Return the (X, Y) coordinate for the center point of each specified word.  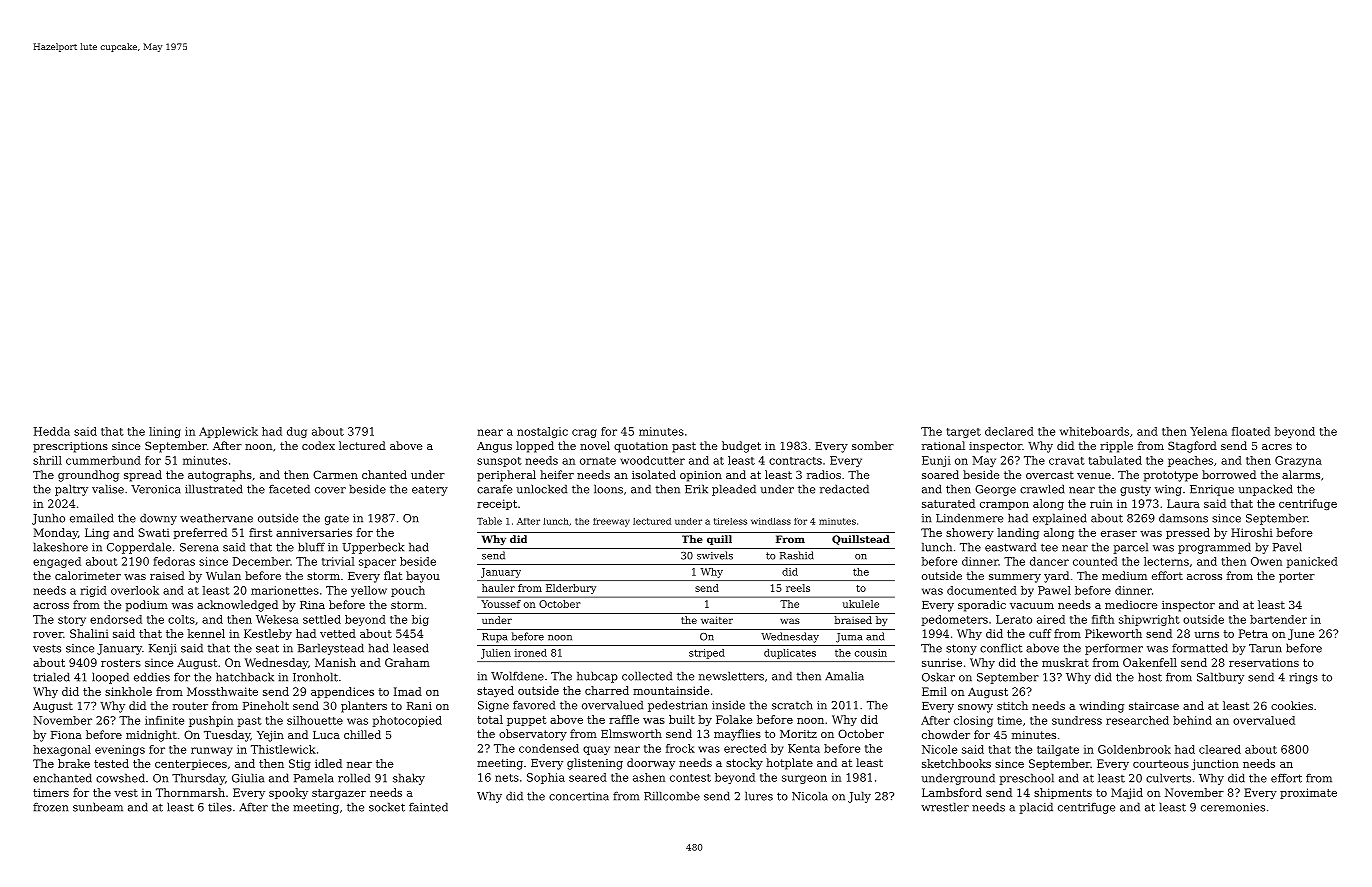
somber (873, 445)
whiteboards (1094, 431)
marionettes (285, 590)
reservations (1264, 662)
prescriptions (70, 447)
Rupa (494, 638)
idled (328, 763)
